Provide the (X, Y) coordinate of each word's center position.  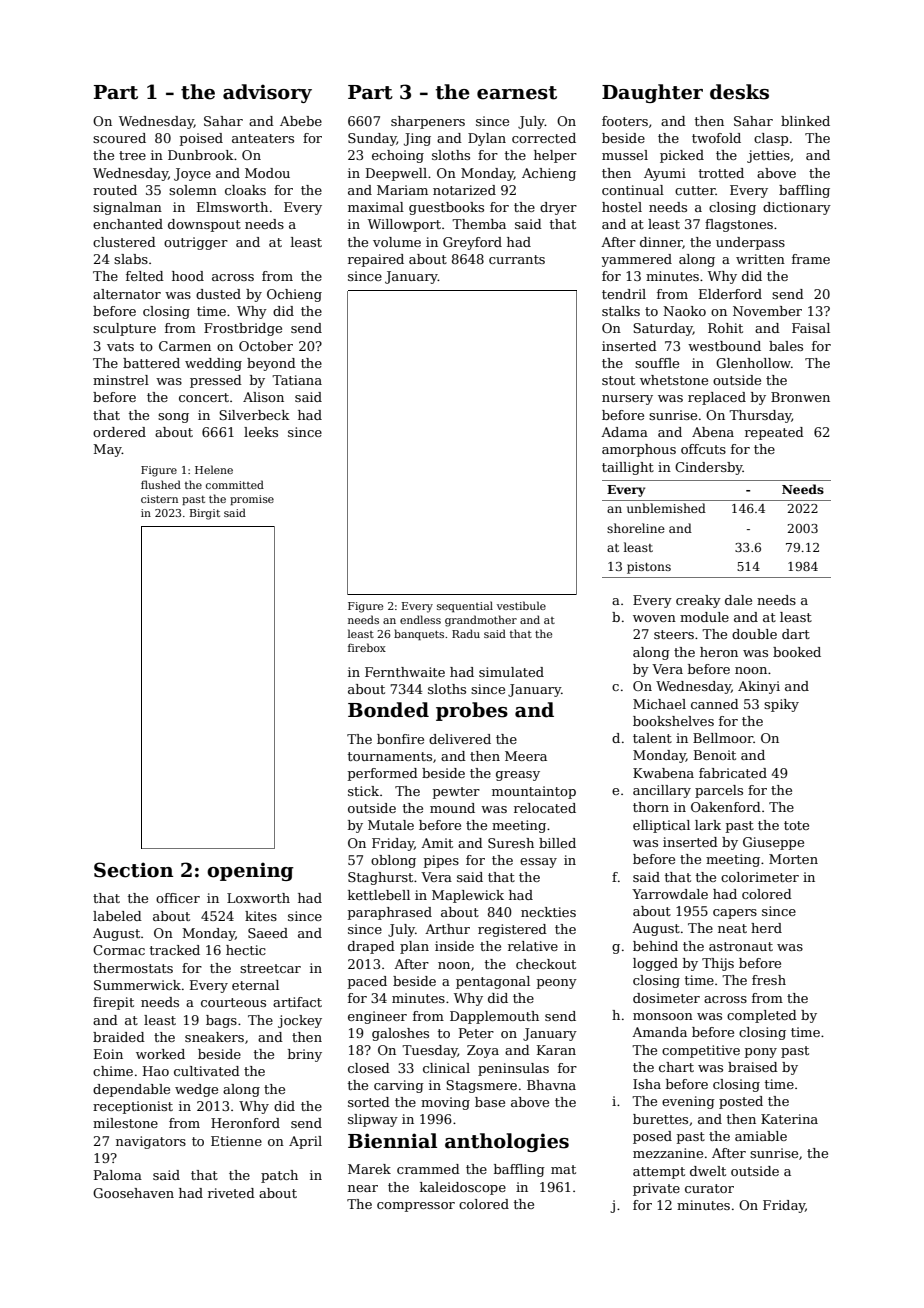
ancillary (662, 791)
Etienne (236, 1141)
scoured (119, 138)
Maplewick (468, 896)
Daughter (652, 93)
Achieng (549, 174)
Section (133, 870)
